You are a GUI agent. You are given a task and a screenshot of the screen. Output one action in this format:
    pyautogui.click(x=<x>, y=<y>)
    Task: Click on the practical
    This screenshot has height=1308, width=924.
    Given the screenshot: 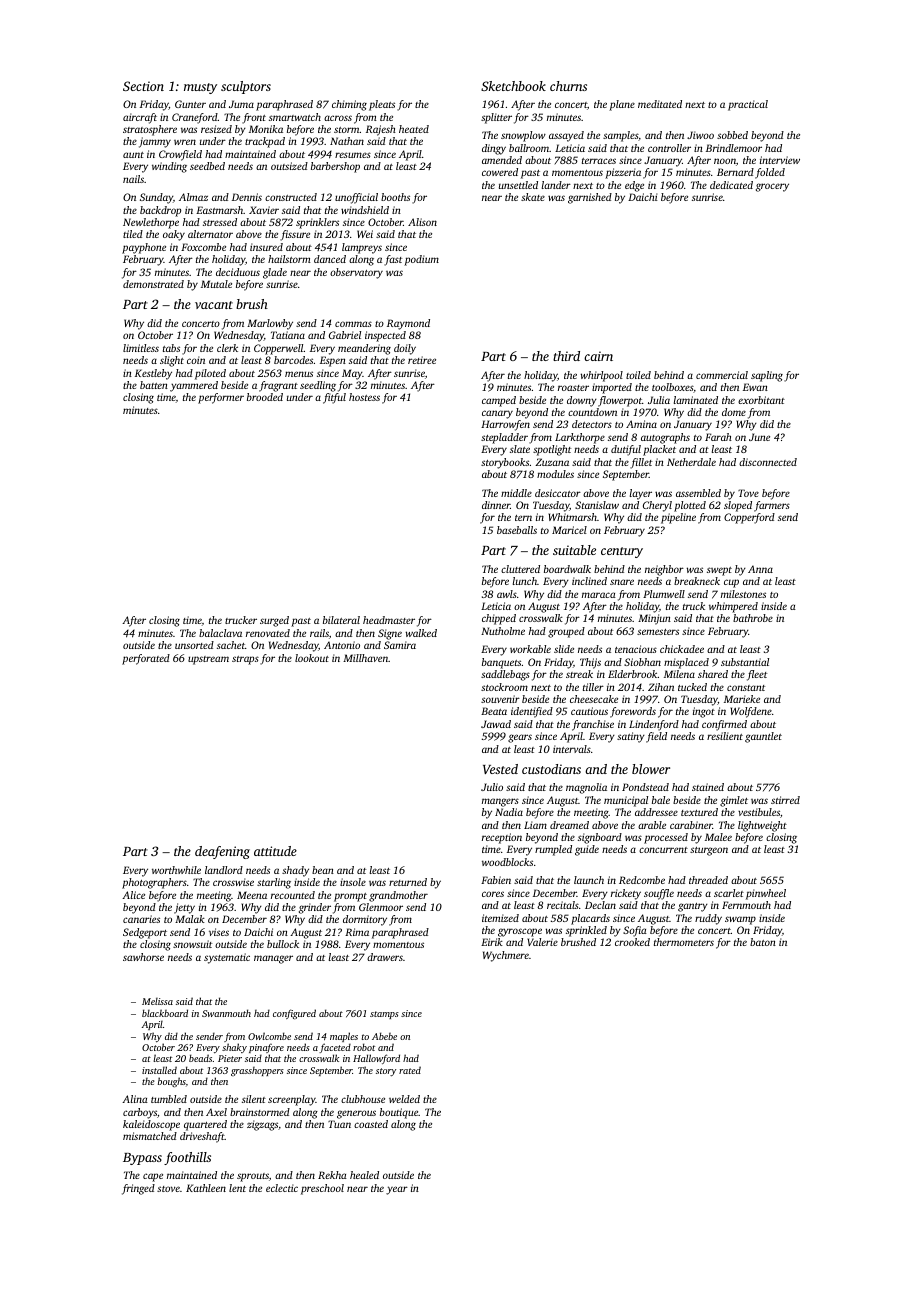 What is the action you would take?
    pyautogui.click(x=748, y=105)
